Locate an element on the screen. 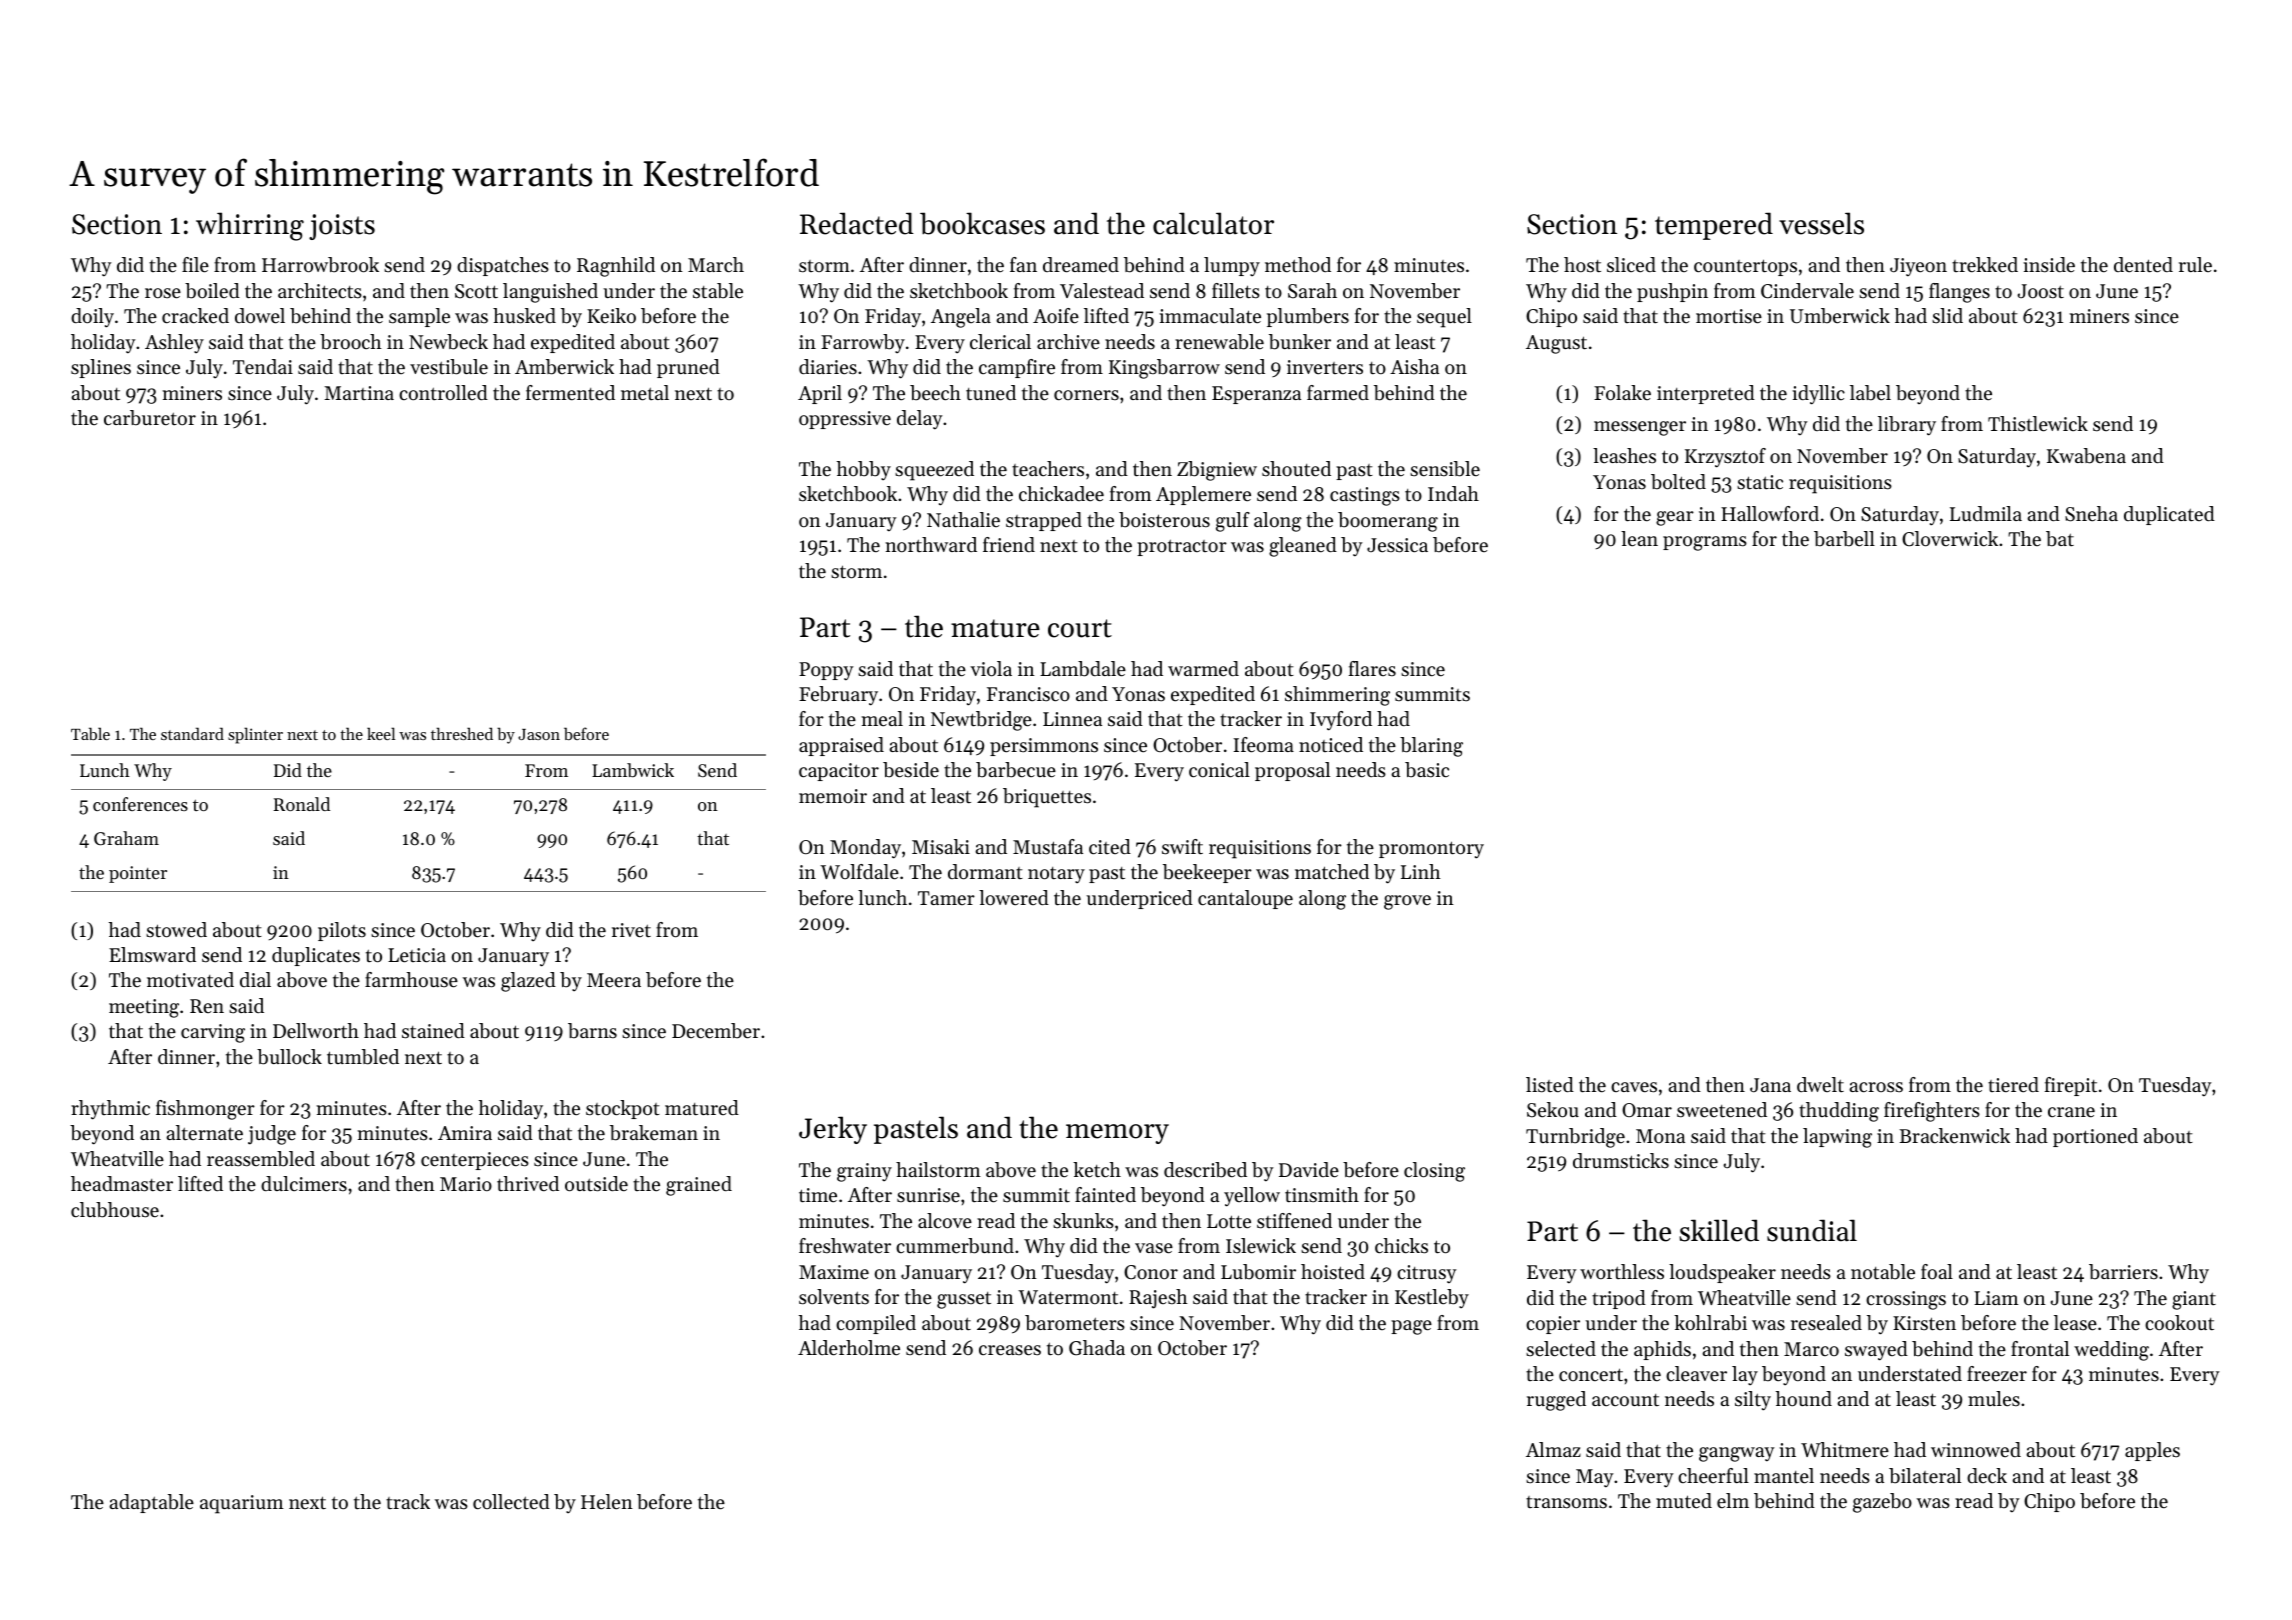 The width and height of the screenshot is (2292, 1620). rose is located at coordinates (163, 293).
